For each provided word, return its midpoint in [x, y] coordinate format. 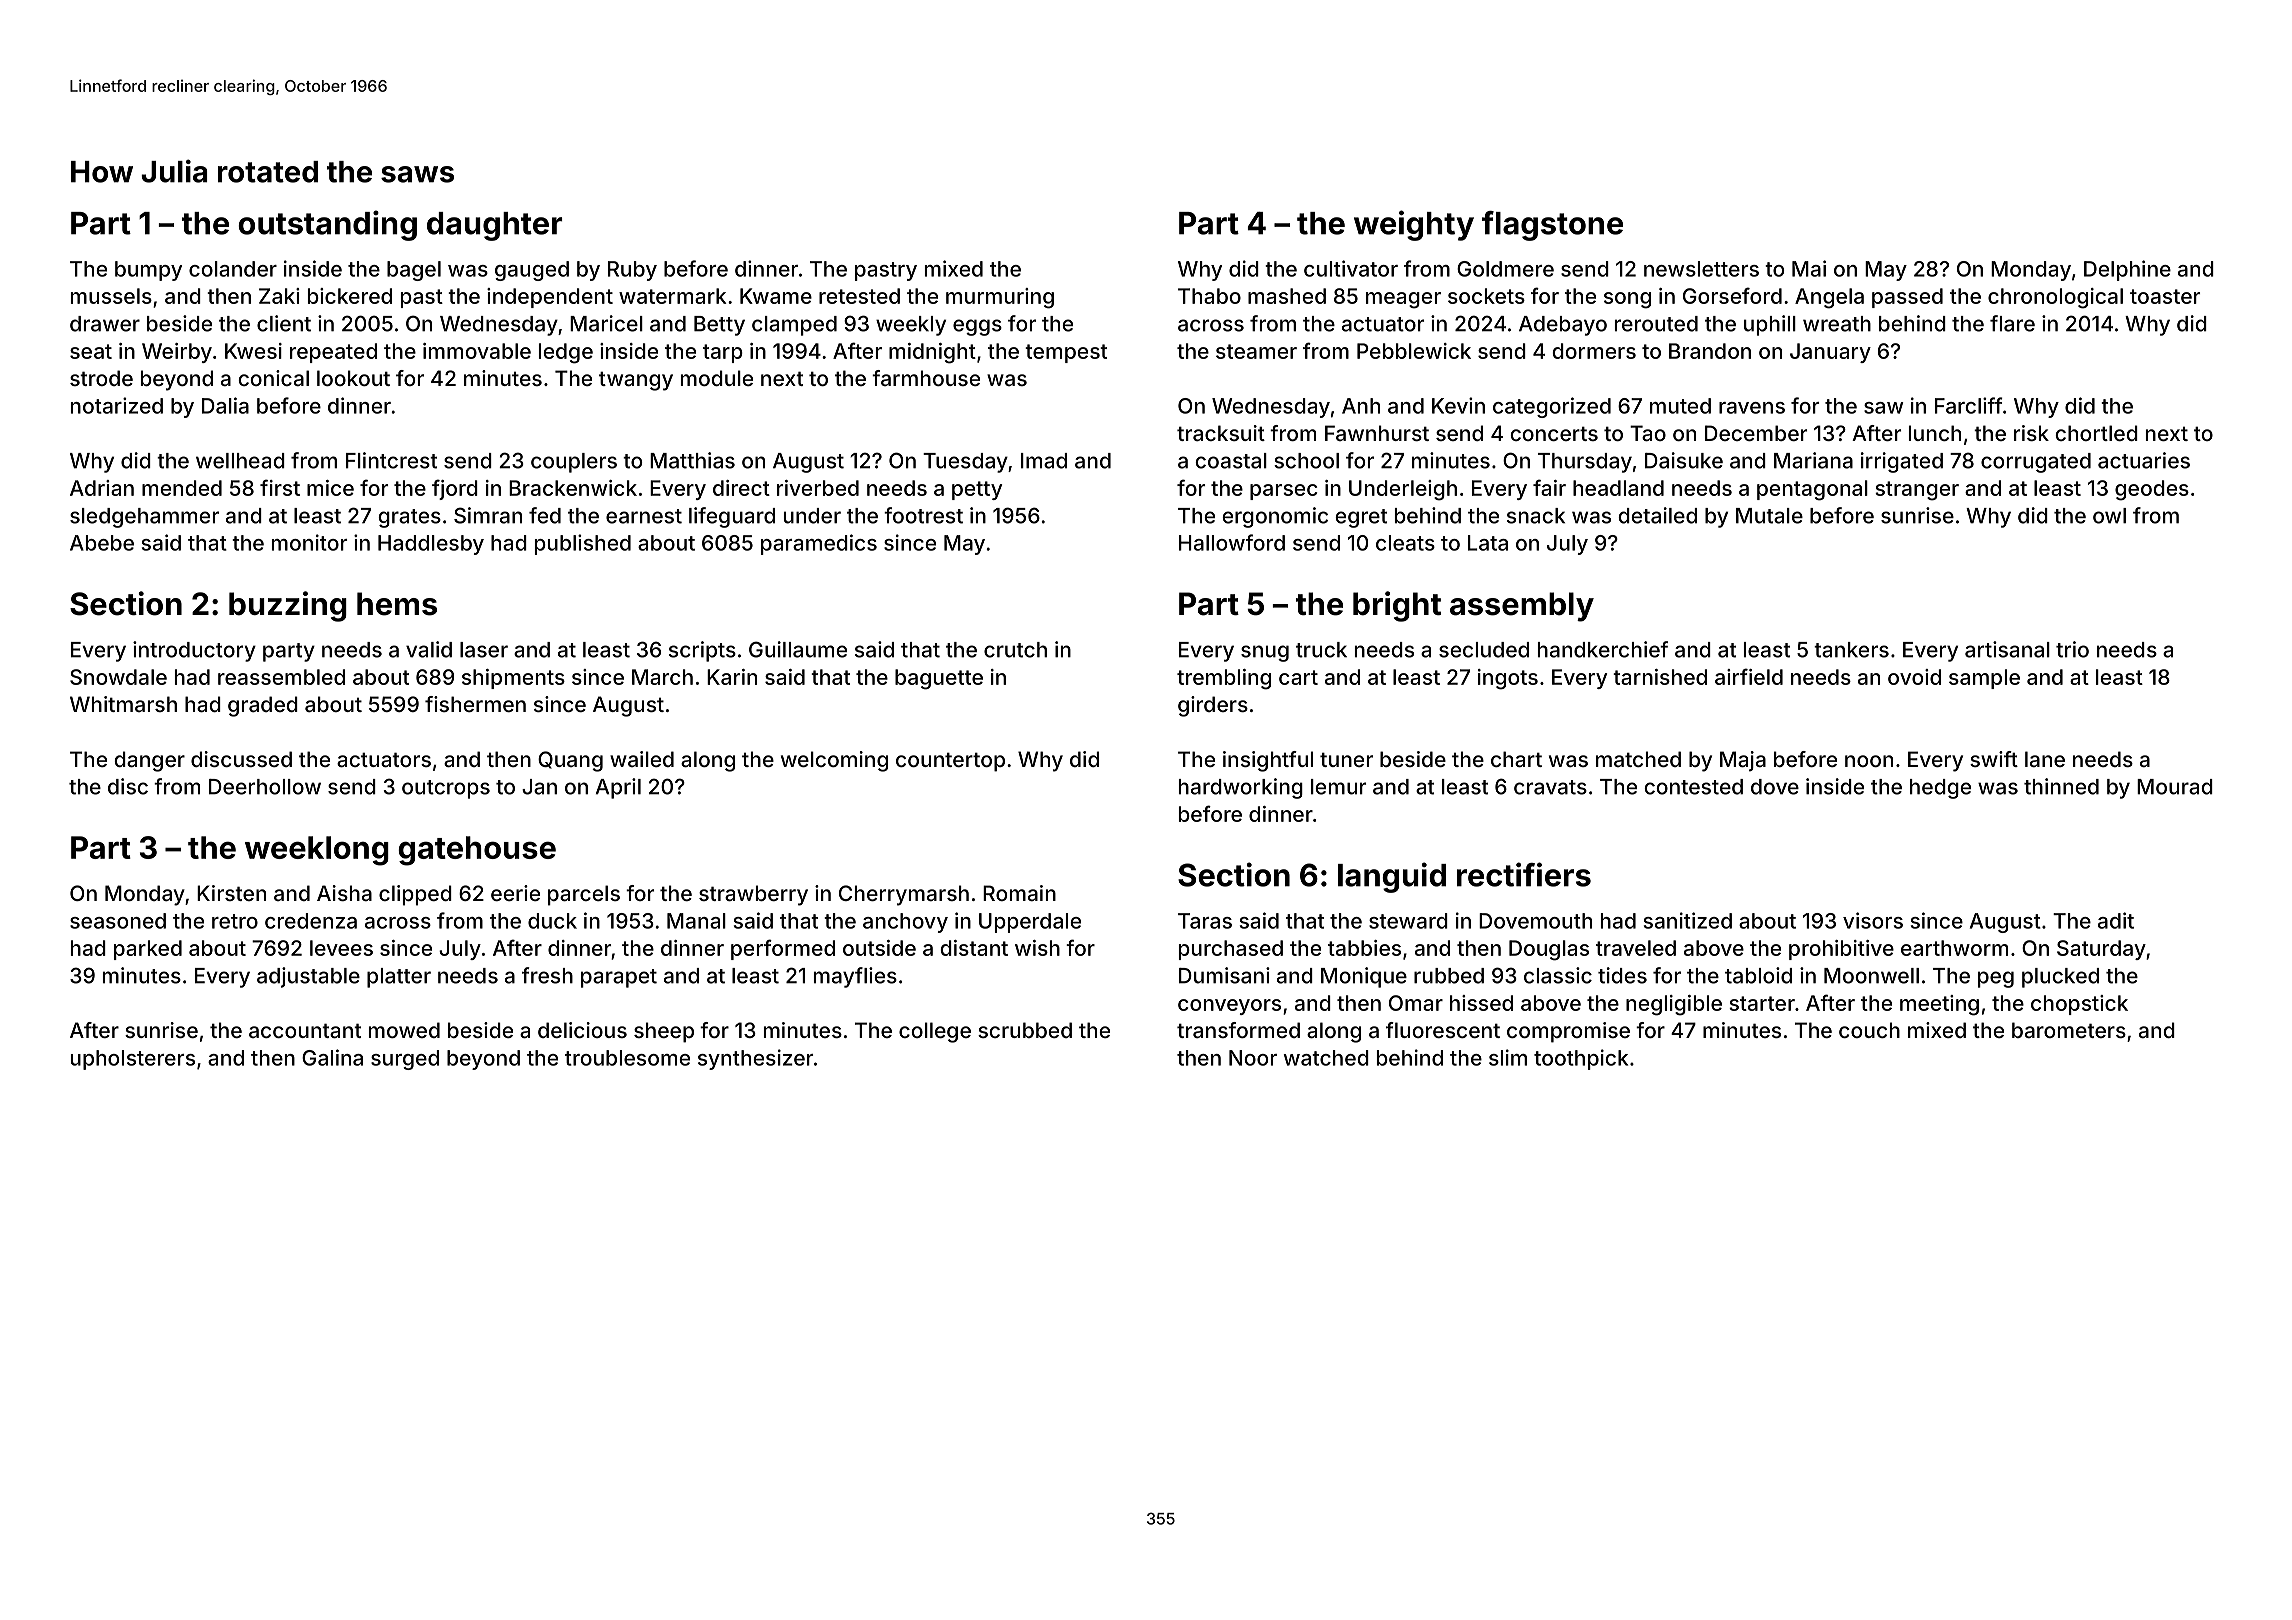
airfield [1749, 676]
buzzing [288, 606]
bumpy [148, 271]
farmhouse [926, 378]
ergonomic [1275, 517]
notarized [117, 405]
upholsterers [133, 1060]
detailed [1657, 515]
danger [149, 761]
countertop [950, 762]
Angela [1829, 298]
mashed [1287, 296]
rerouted [1656, 324]
